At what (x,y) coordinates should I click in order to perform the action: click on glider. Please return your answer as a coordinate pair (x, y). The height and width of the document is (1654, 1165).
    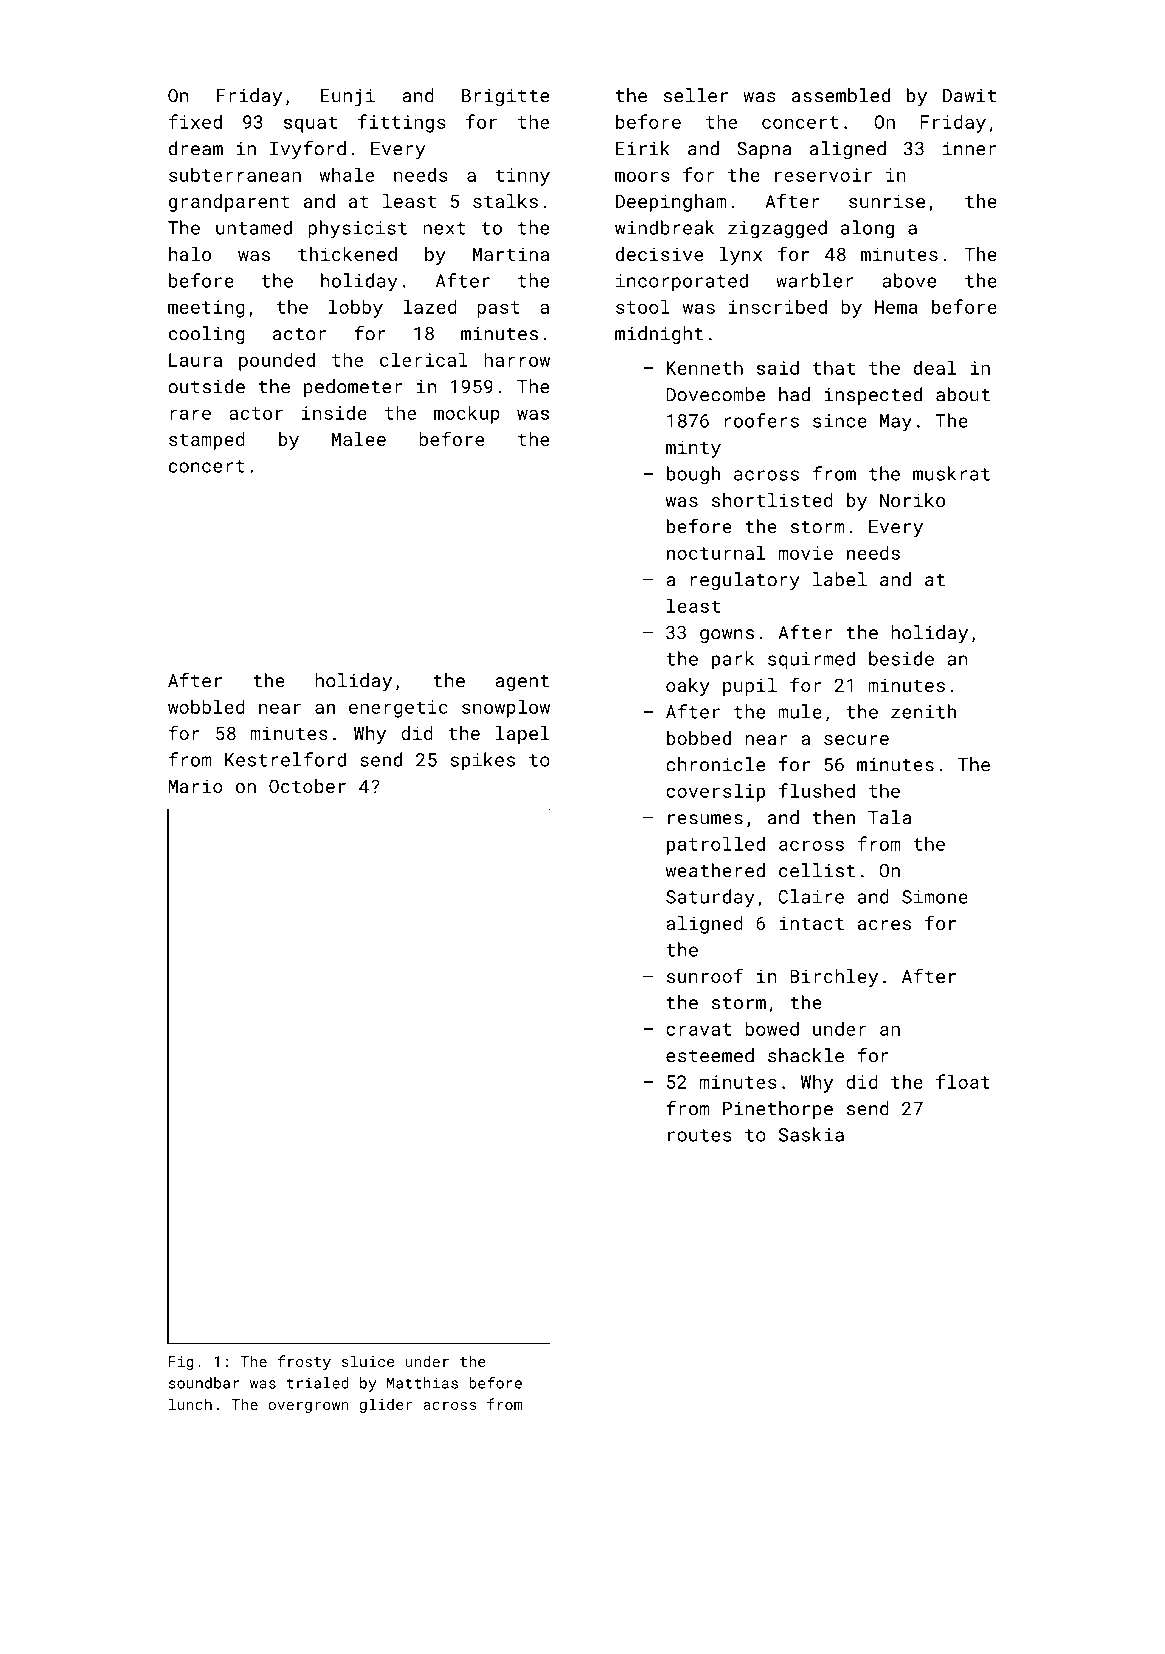
    Looking at the image, I should click on (386, 1405).
